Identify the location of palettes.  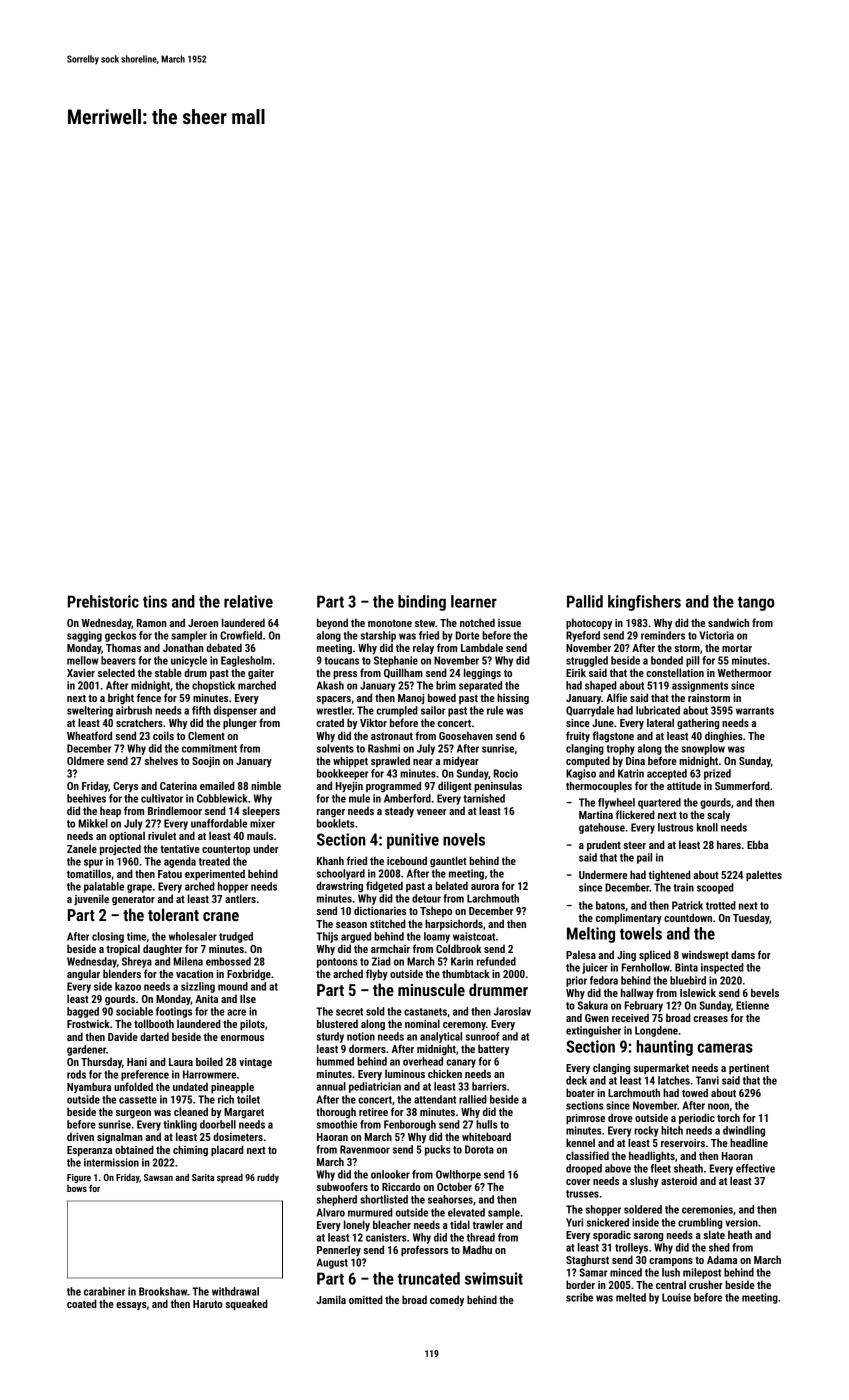
(764, 876).
